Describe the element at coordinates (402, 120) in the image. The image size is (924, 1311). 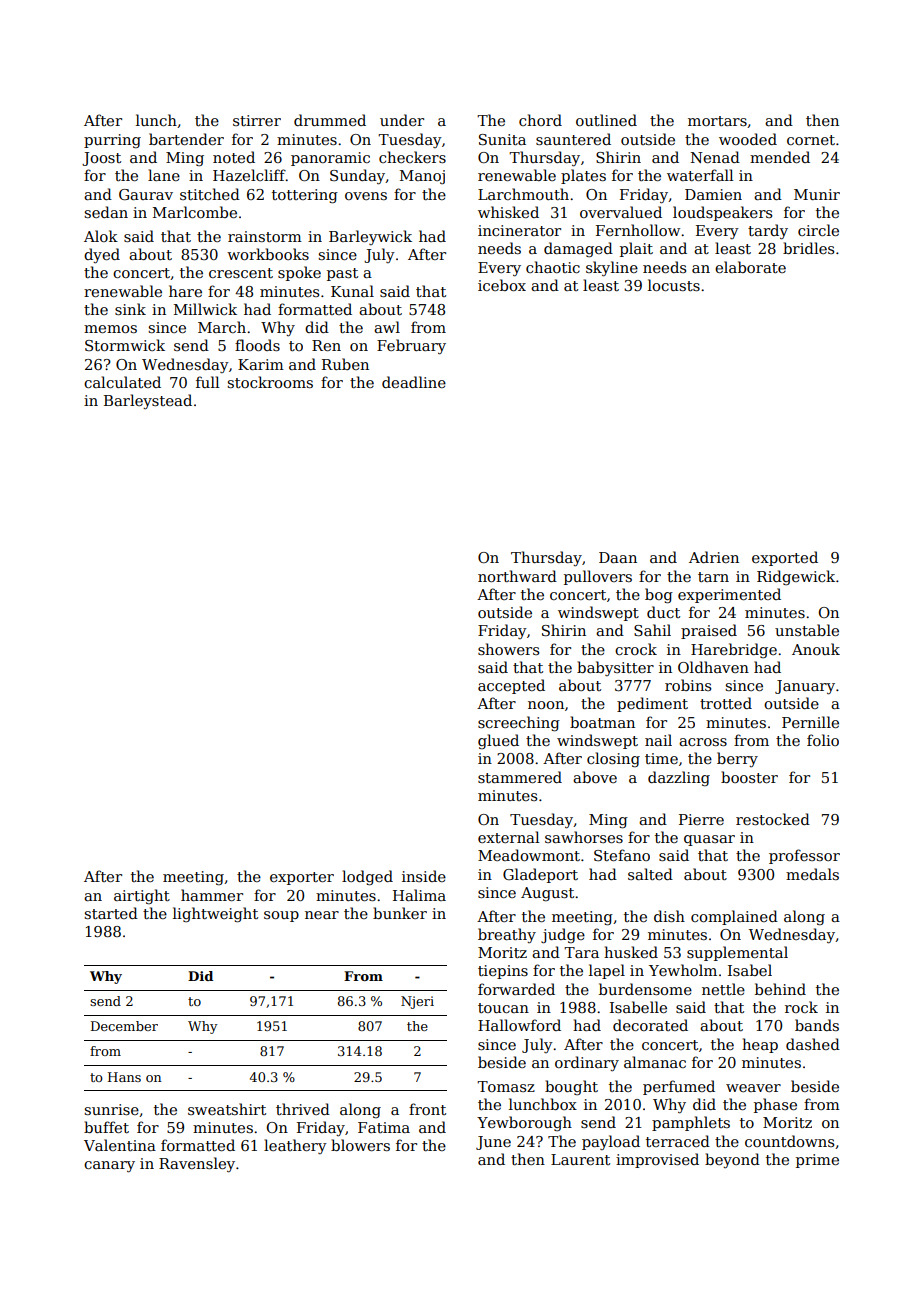
I see `under` at that location.
